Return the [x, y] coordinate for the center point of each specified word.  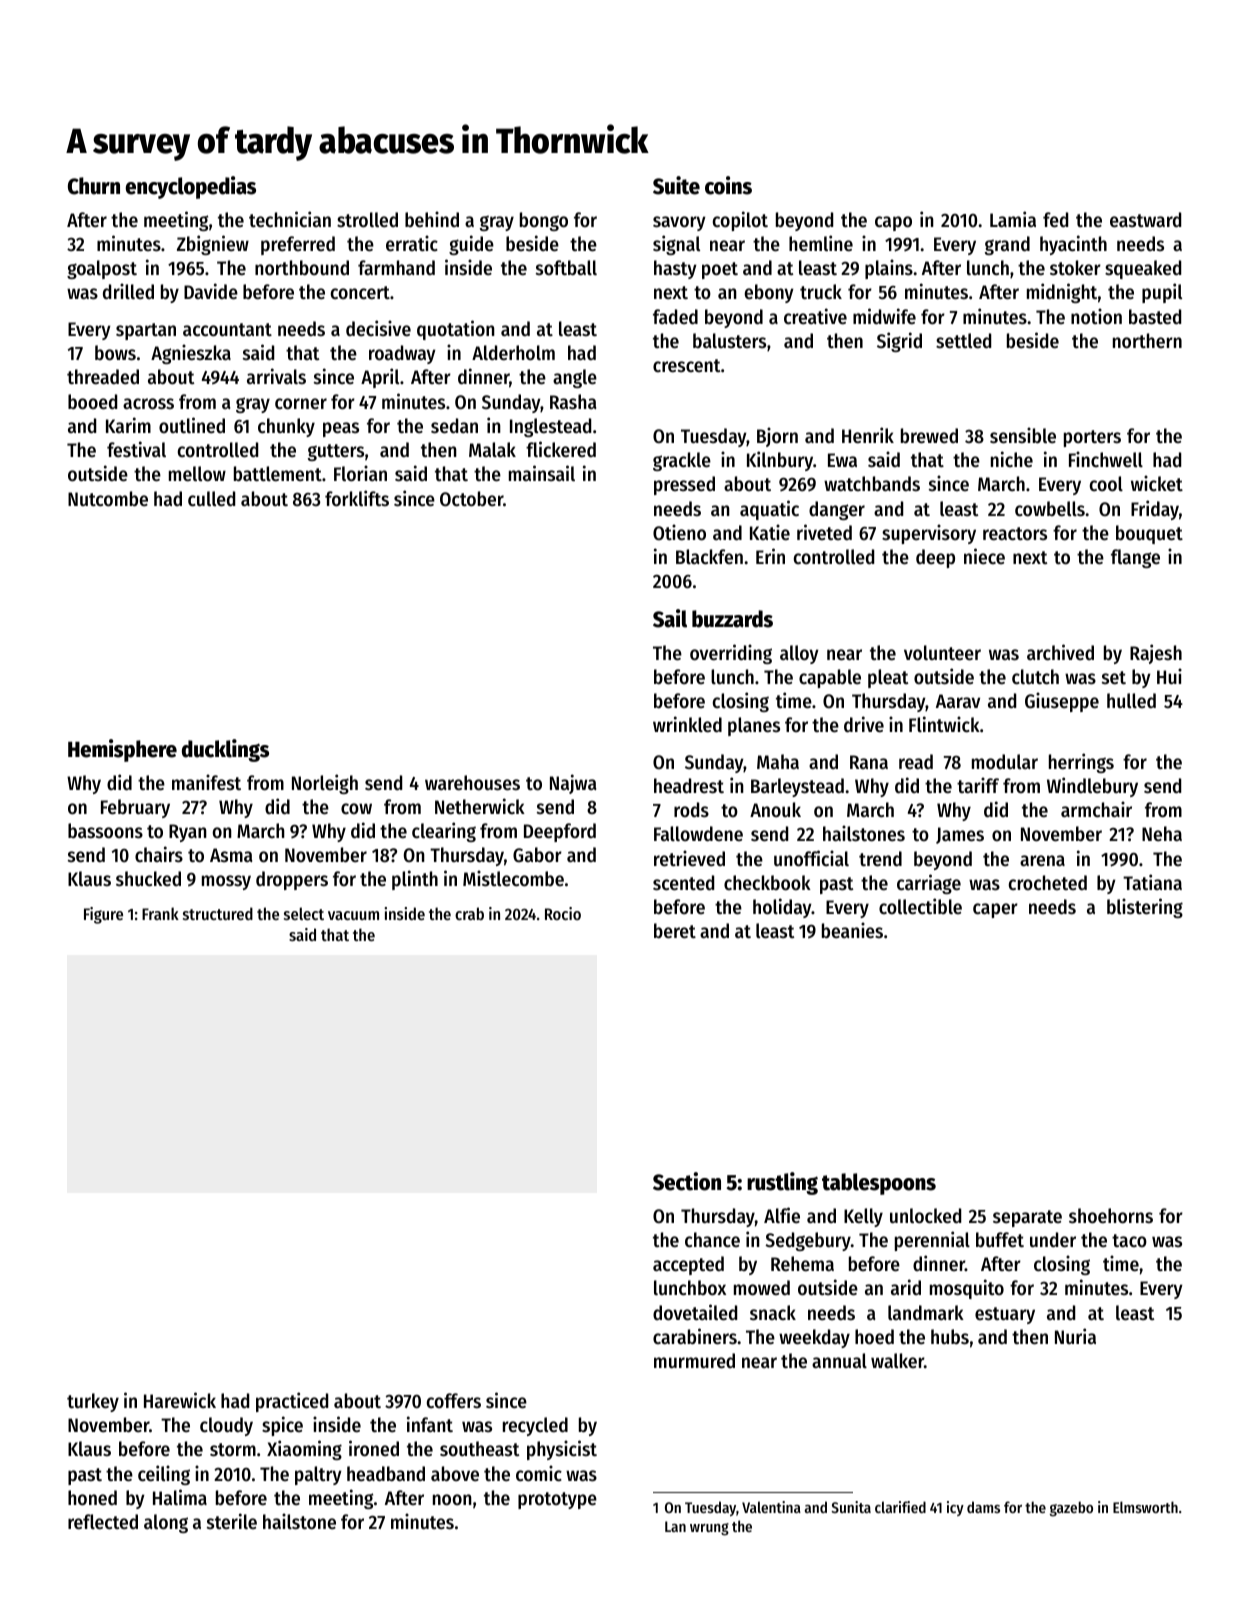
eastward [1145, 220]
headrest [689, 786]
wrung [709, 1529]
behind [432, 219]
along [166, 1523]
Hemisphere [122, 750]
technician [290, 219]
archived [1060, 652]
